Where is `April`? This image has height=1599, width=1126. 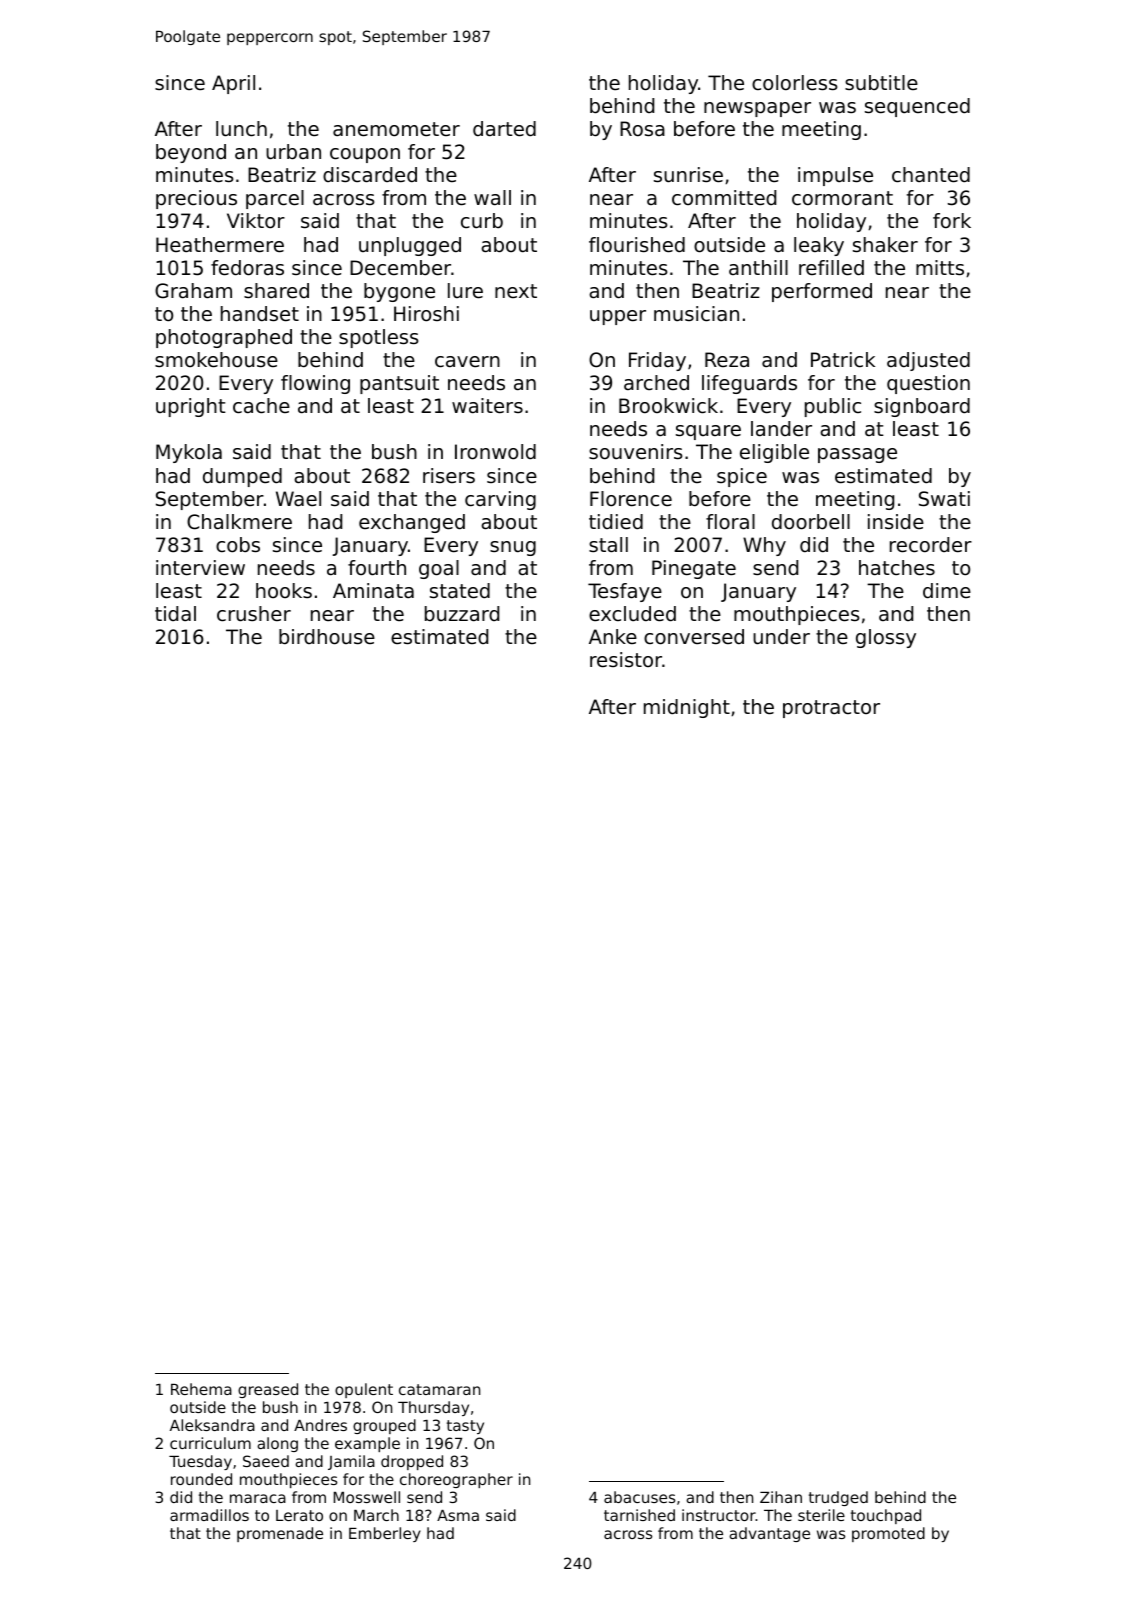 April is located at coordinates (233, 84).
